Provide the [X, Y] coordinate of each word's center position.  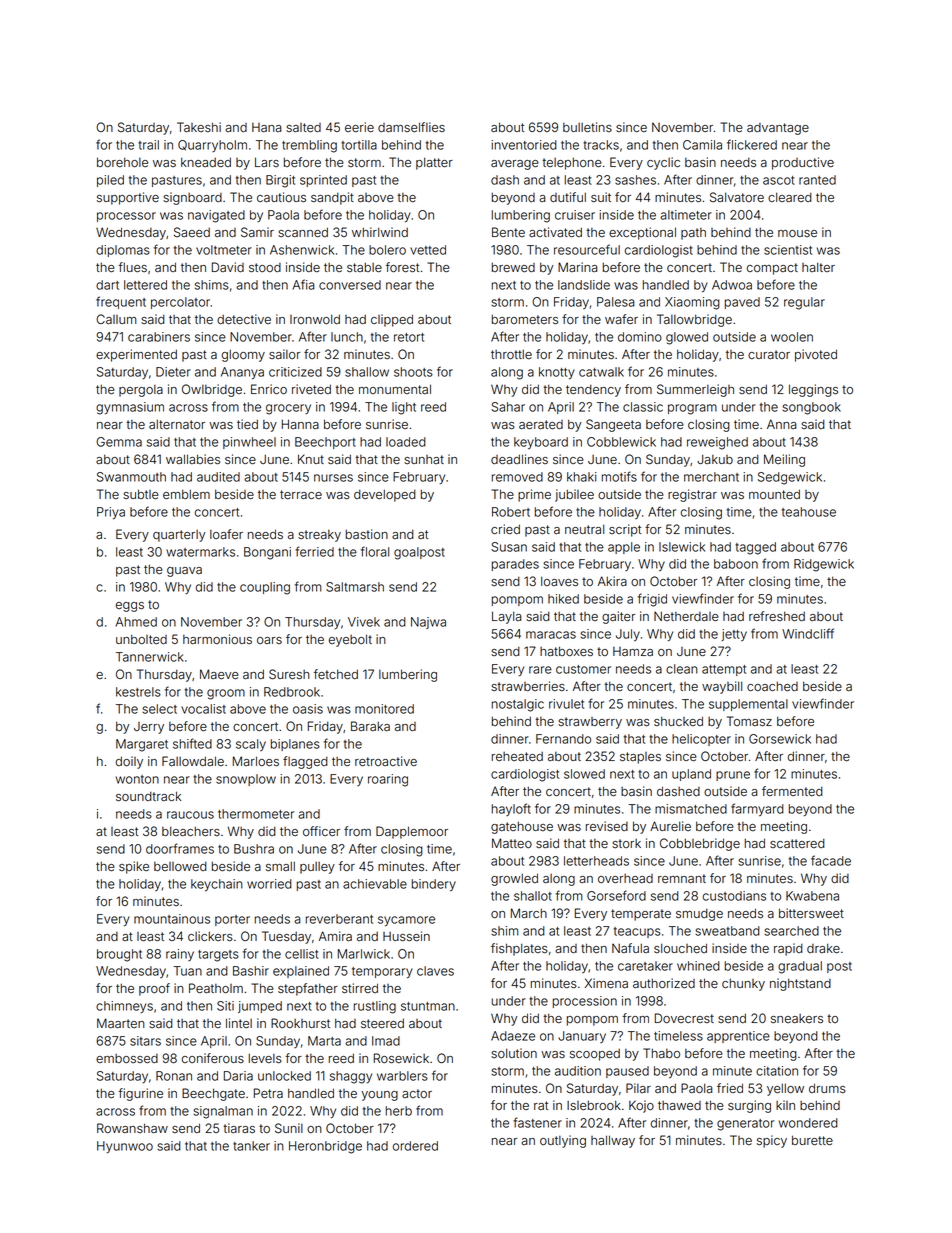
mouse [797, 234]
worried [269, 884]
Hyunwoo [125, 1147]
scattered [797, 844]
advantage [778, 129]
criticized [295, 372]
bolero [387, 250]
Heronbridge [325, 1147]
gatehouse [522, 827]
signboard [192, 198]
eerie [359, 127]
